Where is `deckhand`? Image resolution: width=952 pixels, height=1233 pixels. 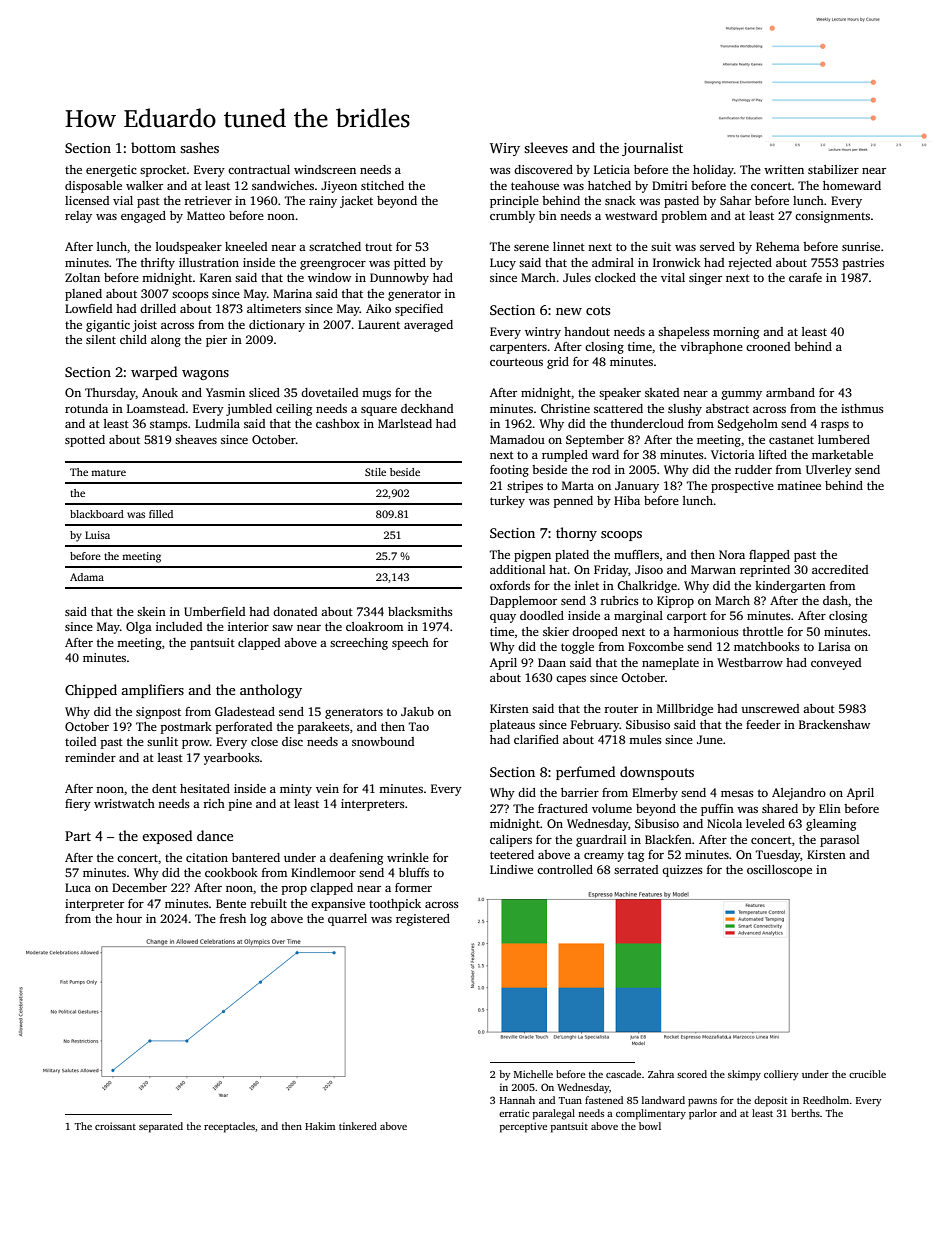 deckhand is located at coordinates (427, 408).
